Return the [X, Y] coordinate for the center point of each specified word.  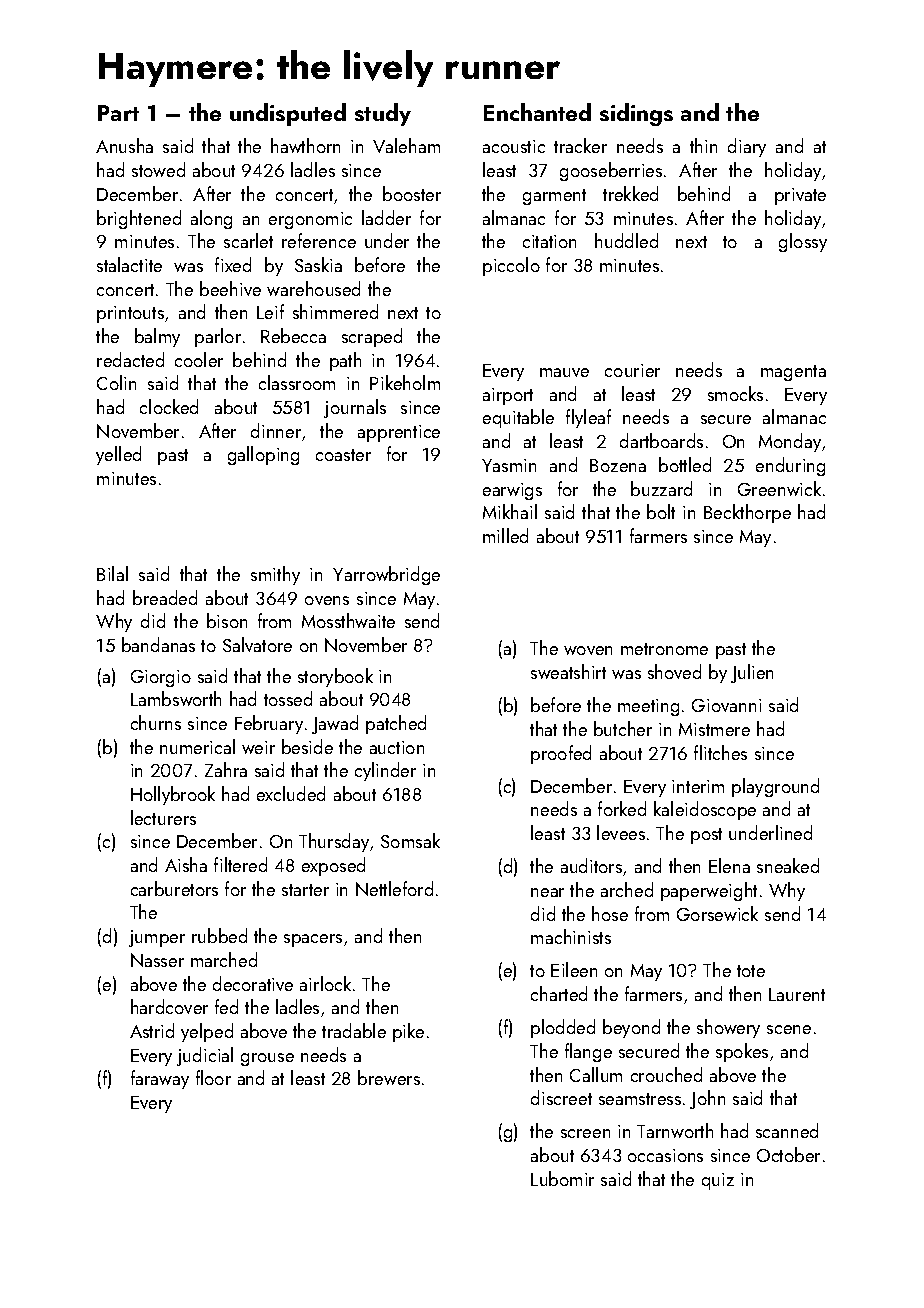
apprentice [399, 433]
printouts [130, 314]
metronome [664, 649]
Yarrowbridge [386, 575]
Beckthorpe [747, 513]
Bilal [112, 573]
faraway [160, 1079]
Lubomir [562, 1178]
